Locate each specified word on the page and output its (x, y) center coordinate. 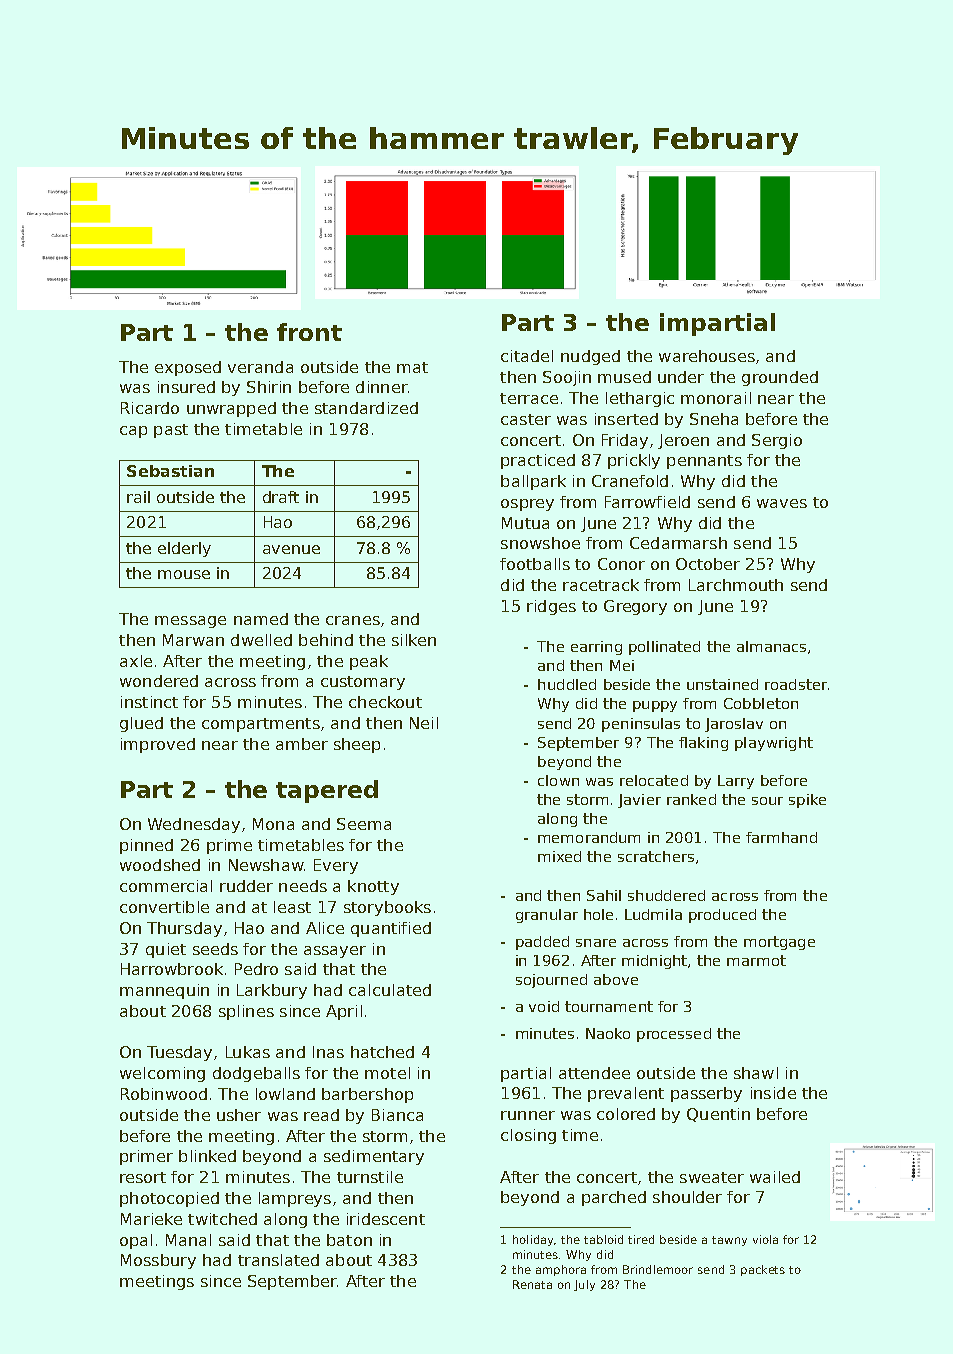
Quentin (718, 1115)
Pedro (256, 969)
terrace (529, 398)
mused (624, 377)
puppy (655, 706)
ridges (551, 607)
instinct (149, 702)
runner (528, 1115)
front (309, 332)
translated (278, 1260)
